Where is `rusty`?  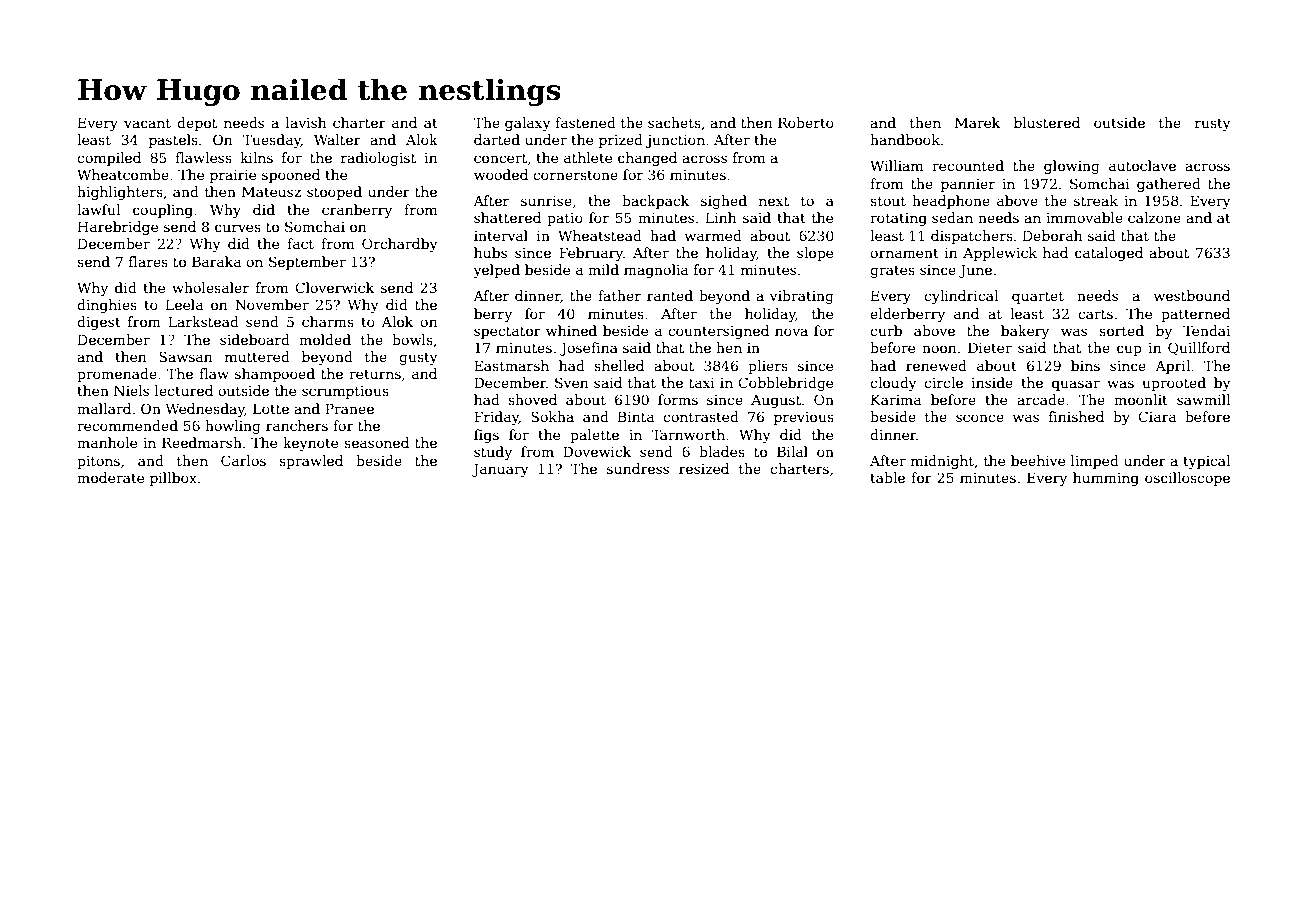
rusty is located at coordinates (1213, 124).
